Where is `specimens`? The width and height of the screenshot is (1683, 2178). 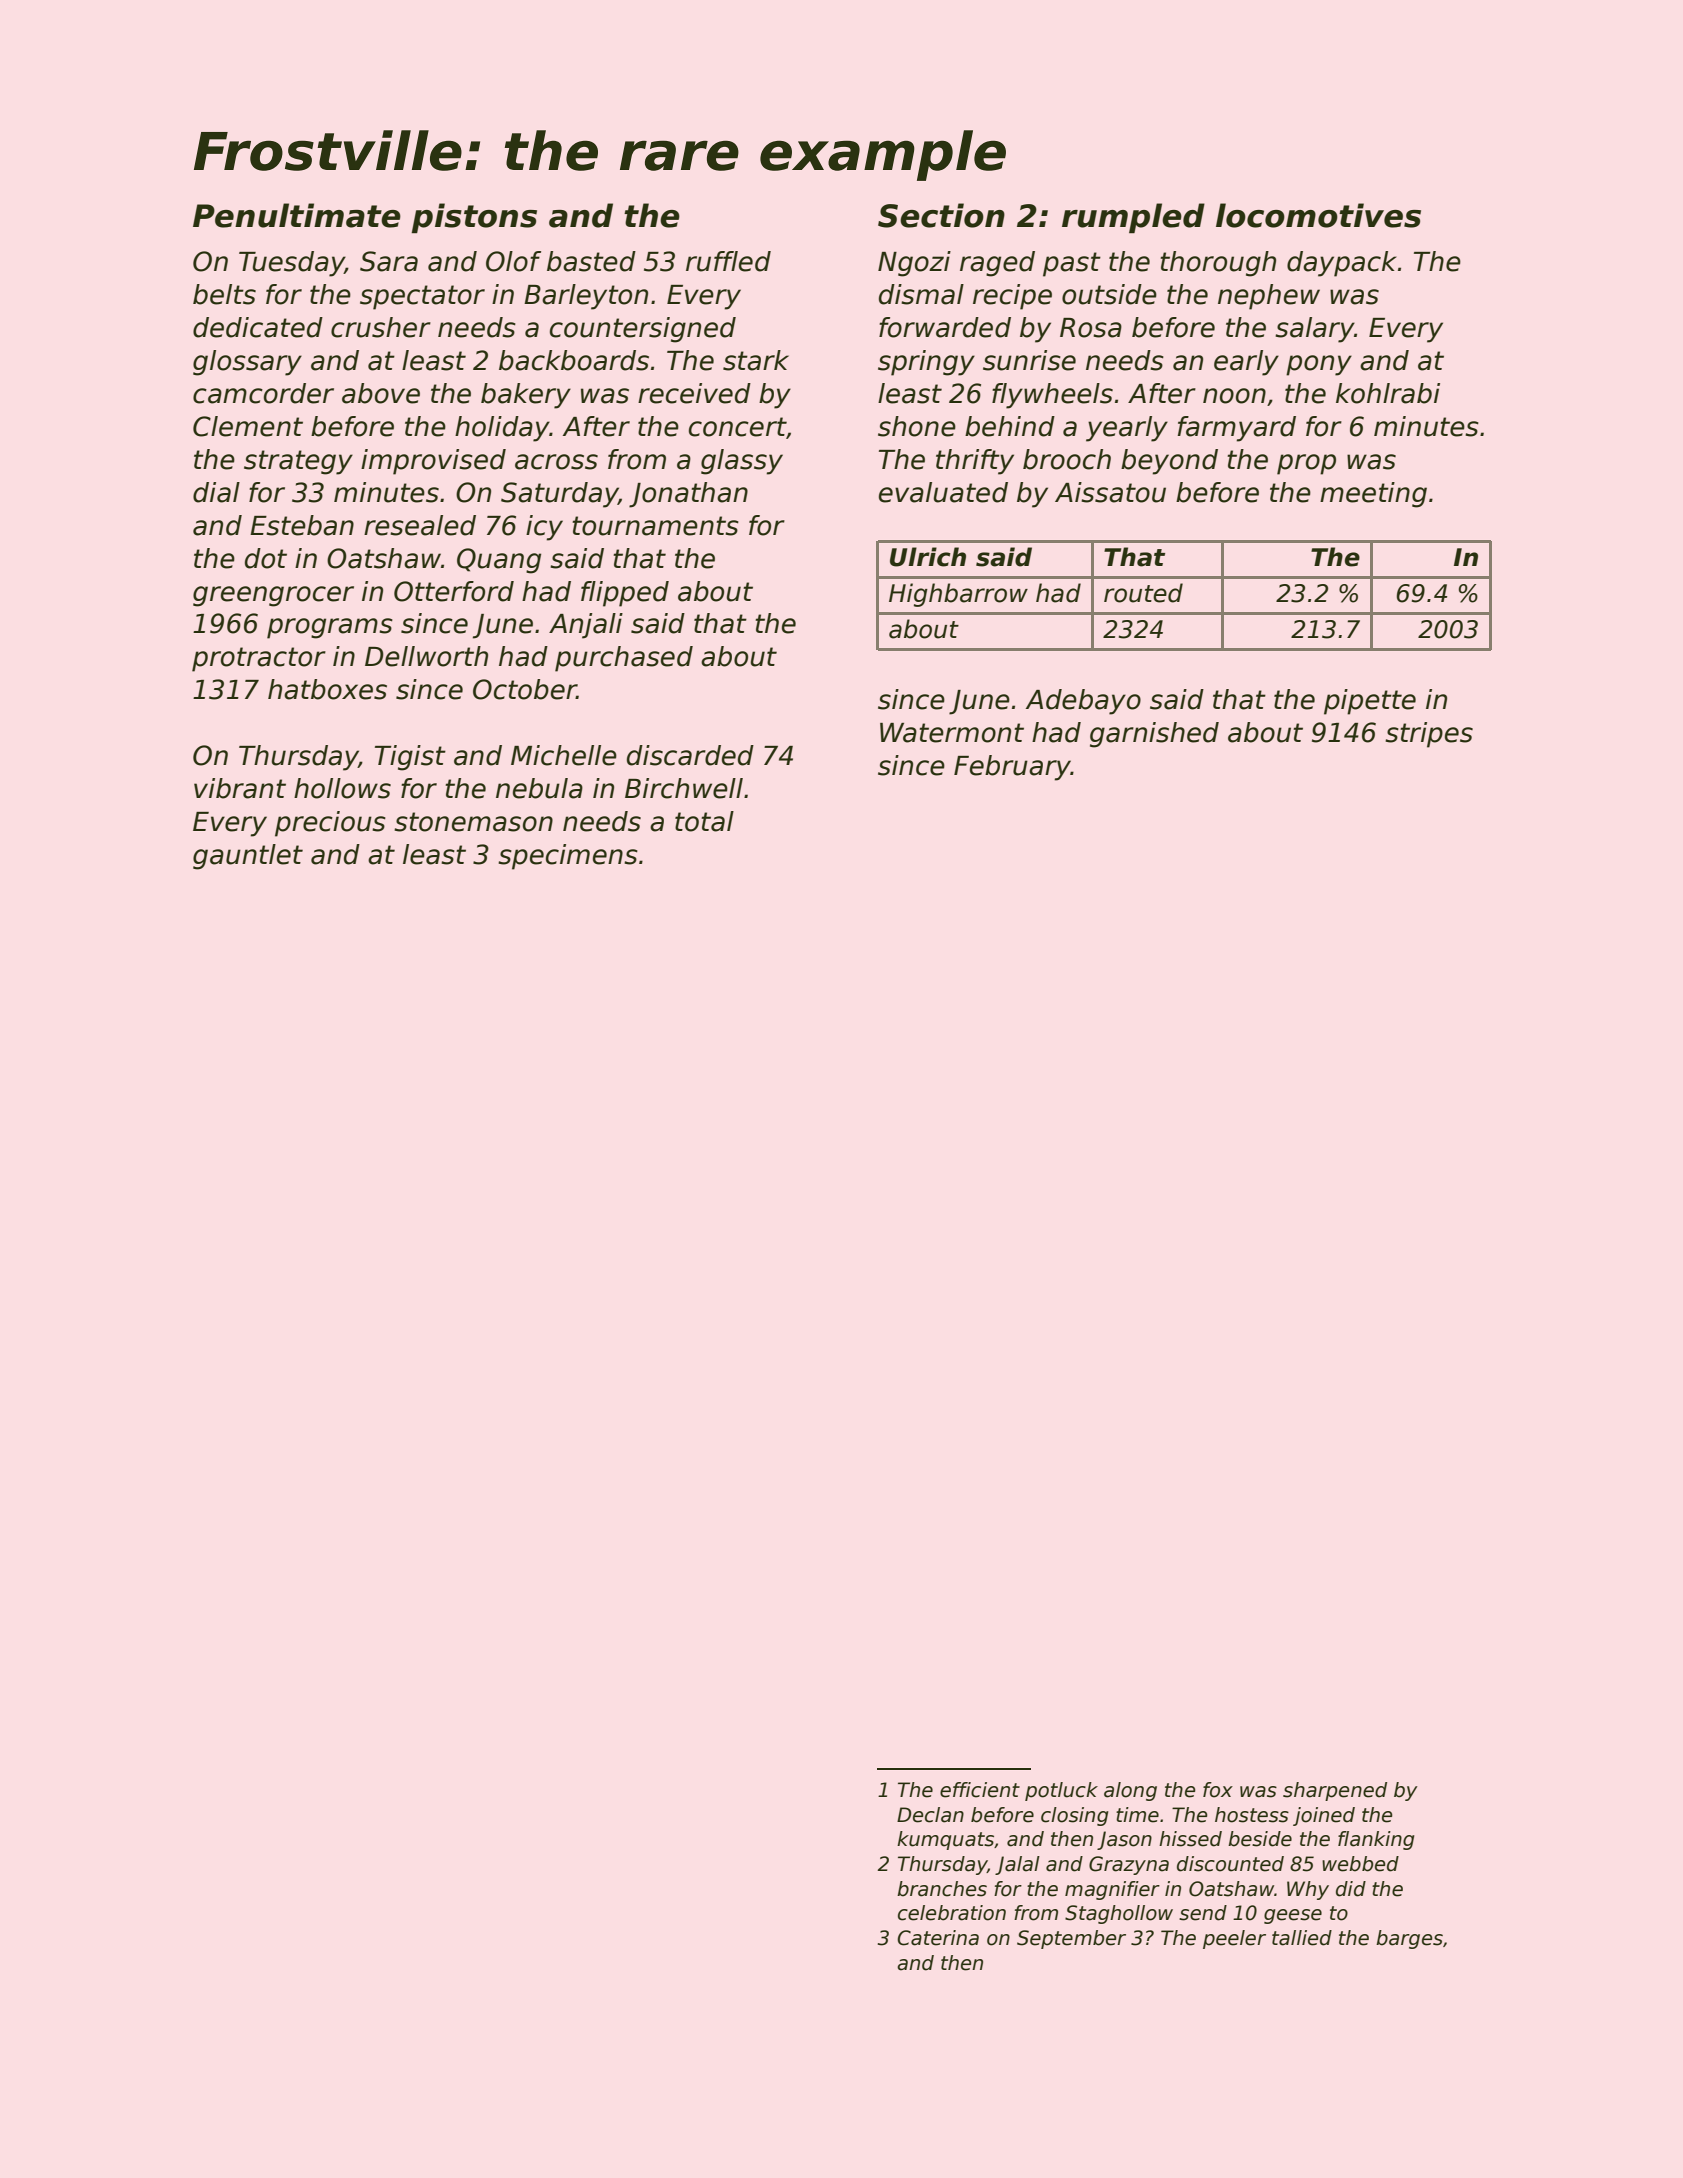 specimens is located at coordinates (568, 857).
